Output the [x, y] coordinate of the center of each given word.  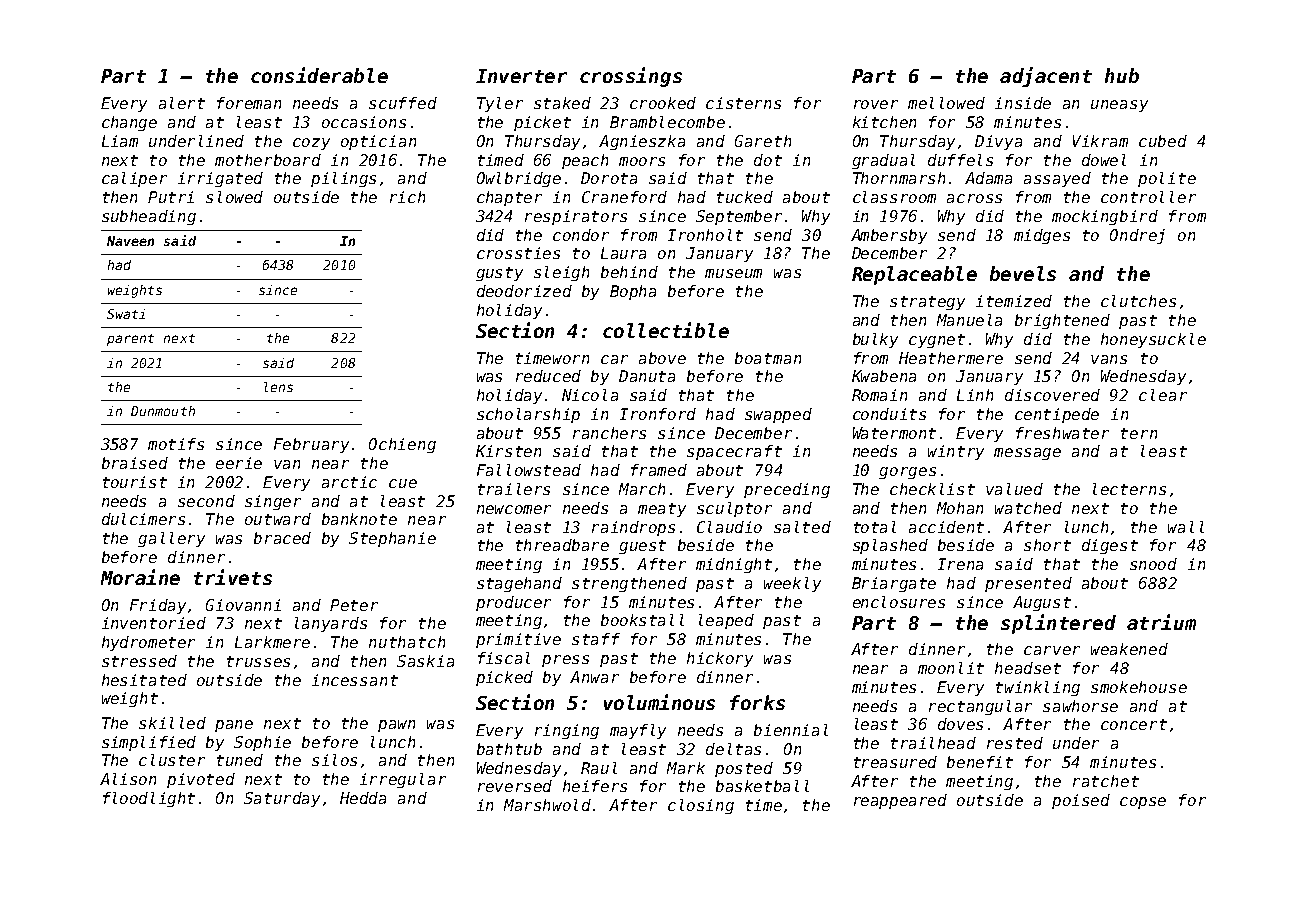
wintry [956, 452]
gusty [499, 274]
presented [1028, 584]
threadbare [562, 545]
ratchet [1106, 781]
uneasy [1119, 106]
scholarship [528, 415]
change [129, 123]
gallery [171, 539]
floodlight [149, 799]
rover [876, 104]
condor [581, 235]
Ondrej [1137, 236]
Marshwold [547, 805]
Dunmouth [163, 411]
